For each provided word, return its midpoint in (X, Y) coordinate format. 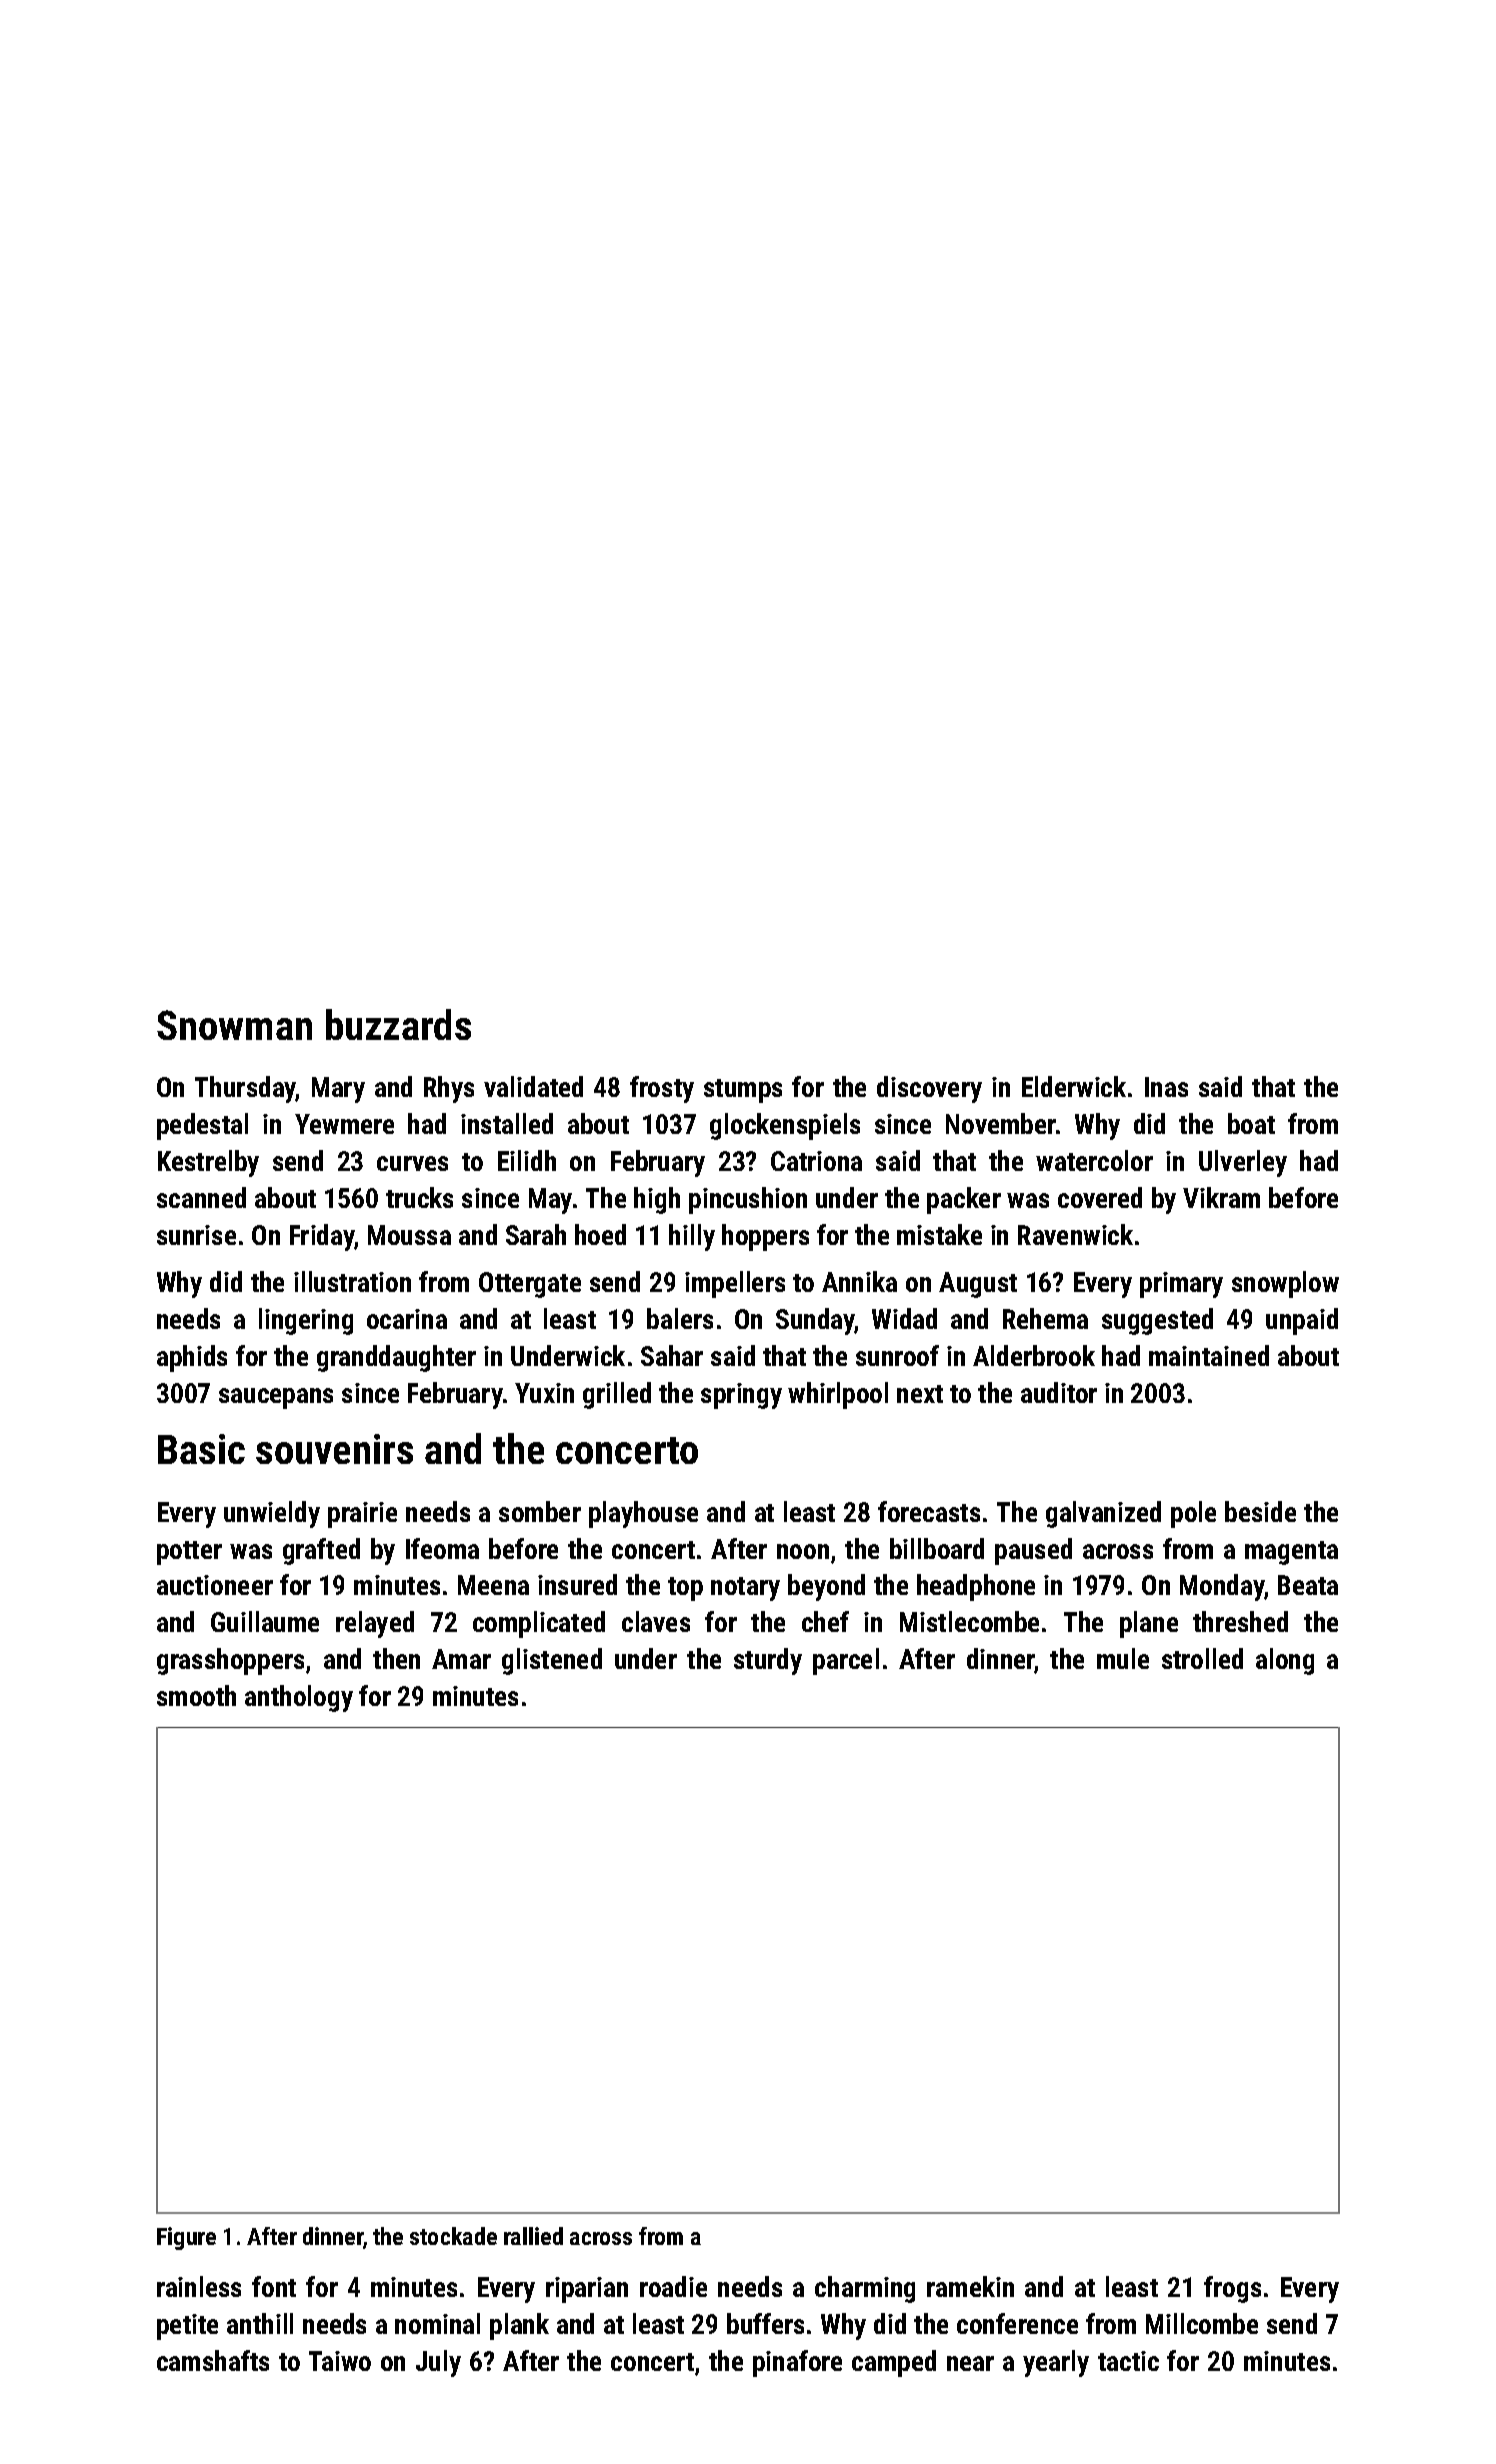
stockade (453, 2236)
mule (1123, 1658)
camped (894, 2363)
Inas (1166, 1087)
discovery (929, 1089)
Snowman (234, 1025)
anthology (299, 1698)
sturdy (768, 1661)
